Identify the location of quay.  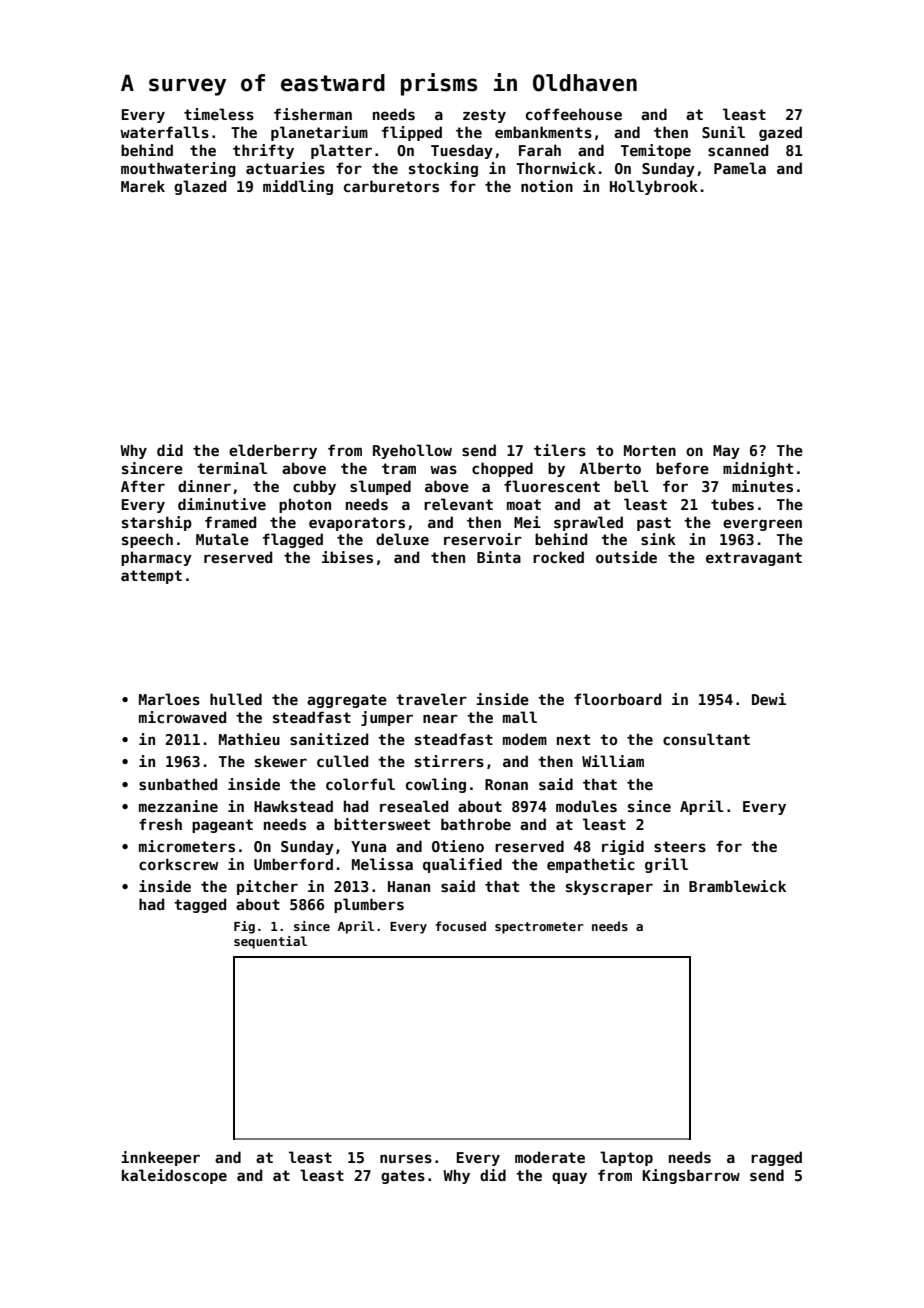
(569, 1178).
